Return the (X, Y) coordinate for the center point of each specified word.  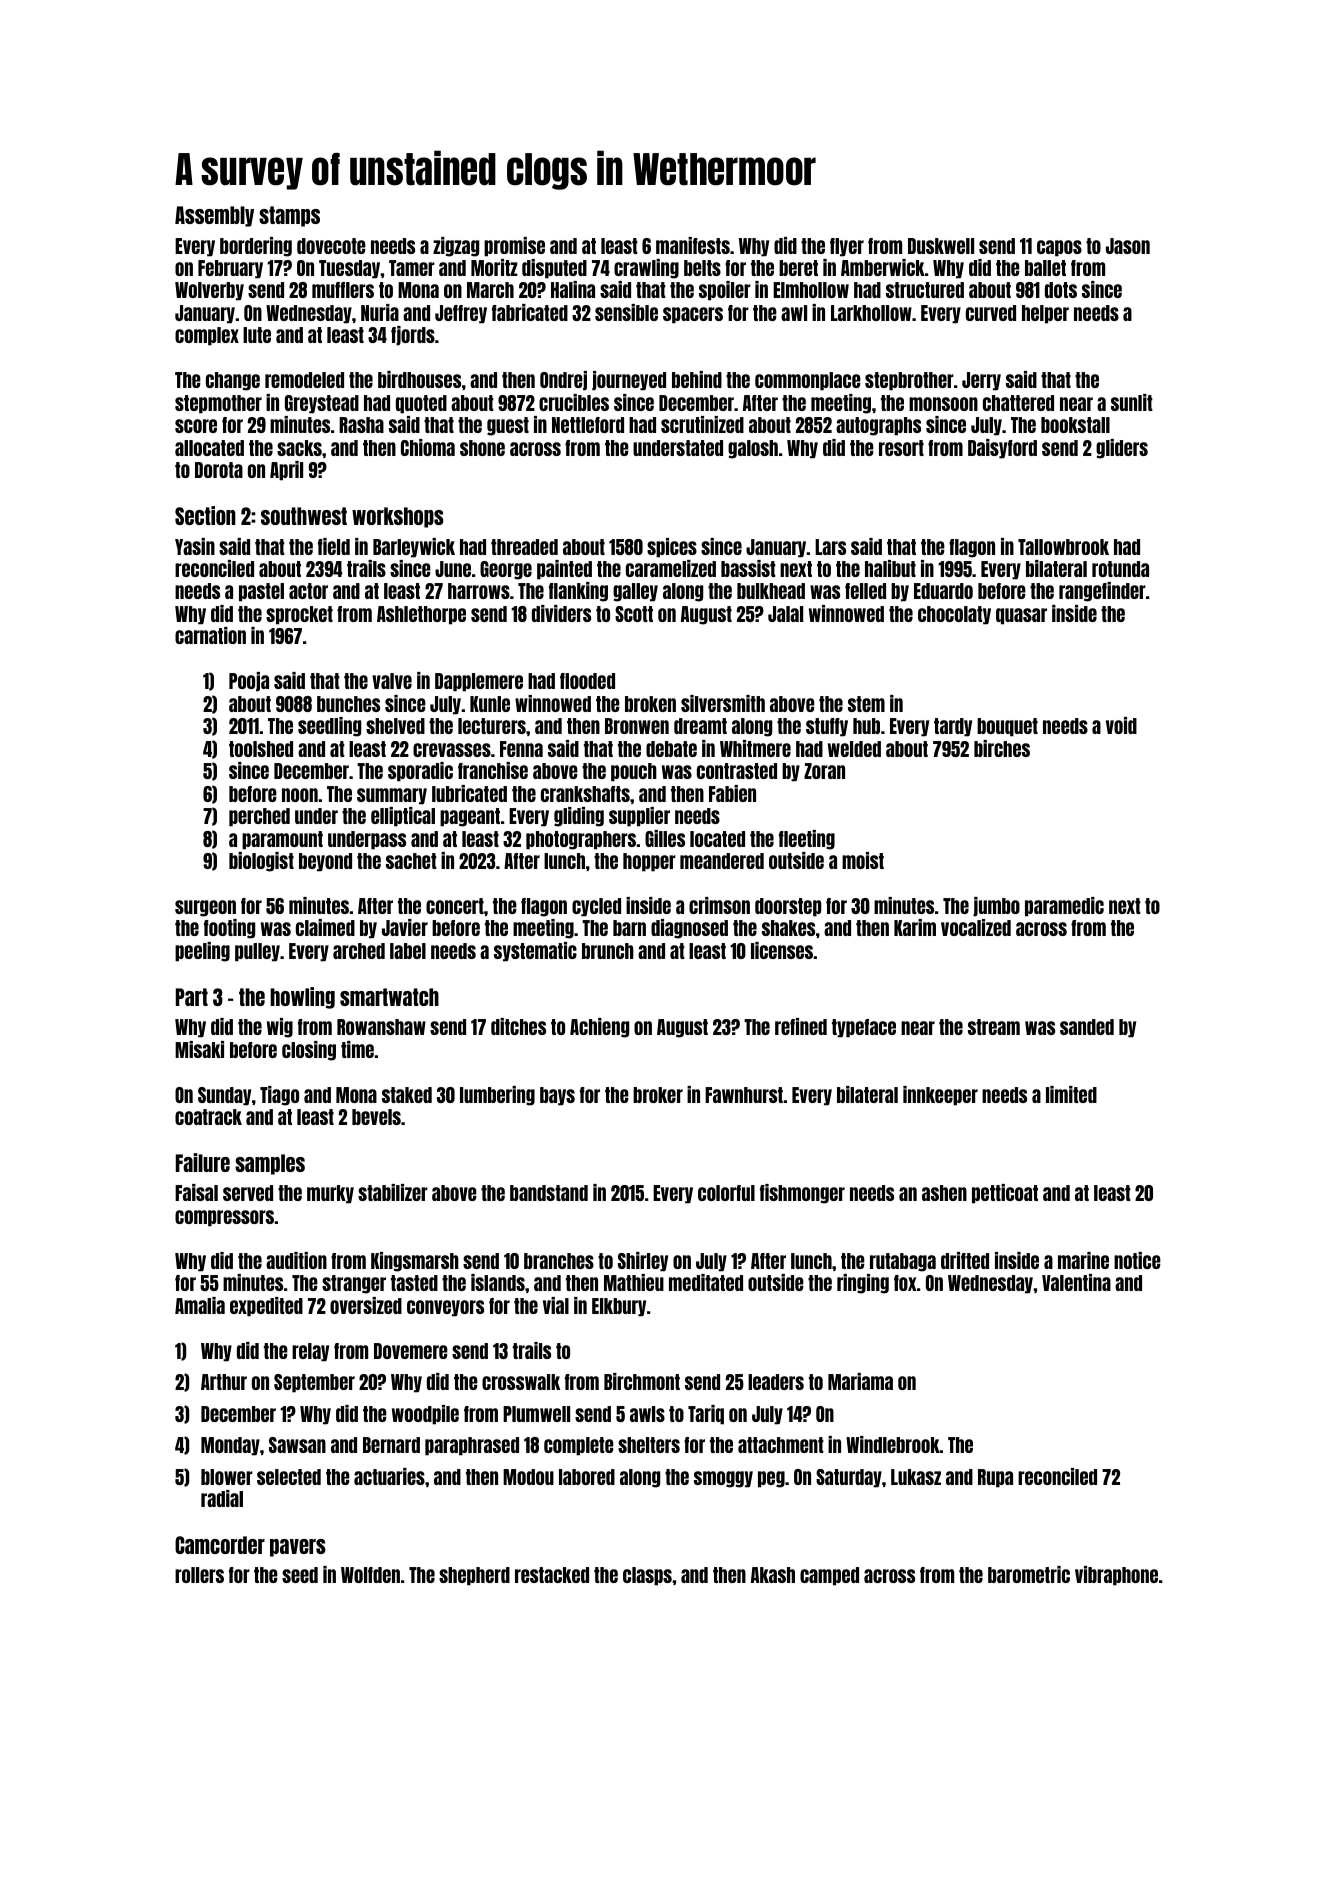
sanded (1087, 1027)
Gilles (665, 838)
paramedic (1064, 907)
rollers (199, 1575)
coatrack (208, 1117)
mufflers (343, 290)
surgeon (205, 908)
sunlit (1132, 402)
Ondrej (563, 381)
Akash (773, 1575)
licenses (782, 950)
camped (829, 1576)
